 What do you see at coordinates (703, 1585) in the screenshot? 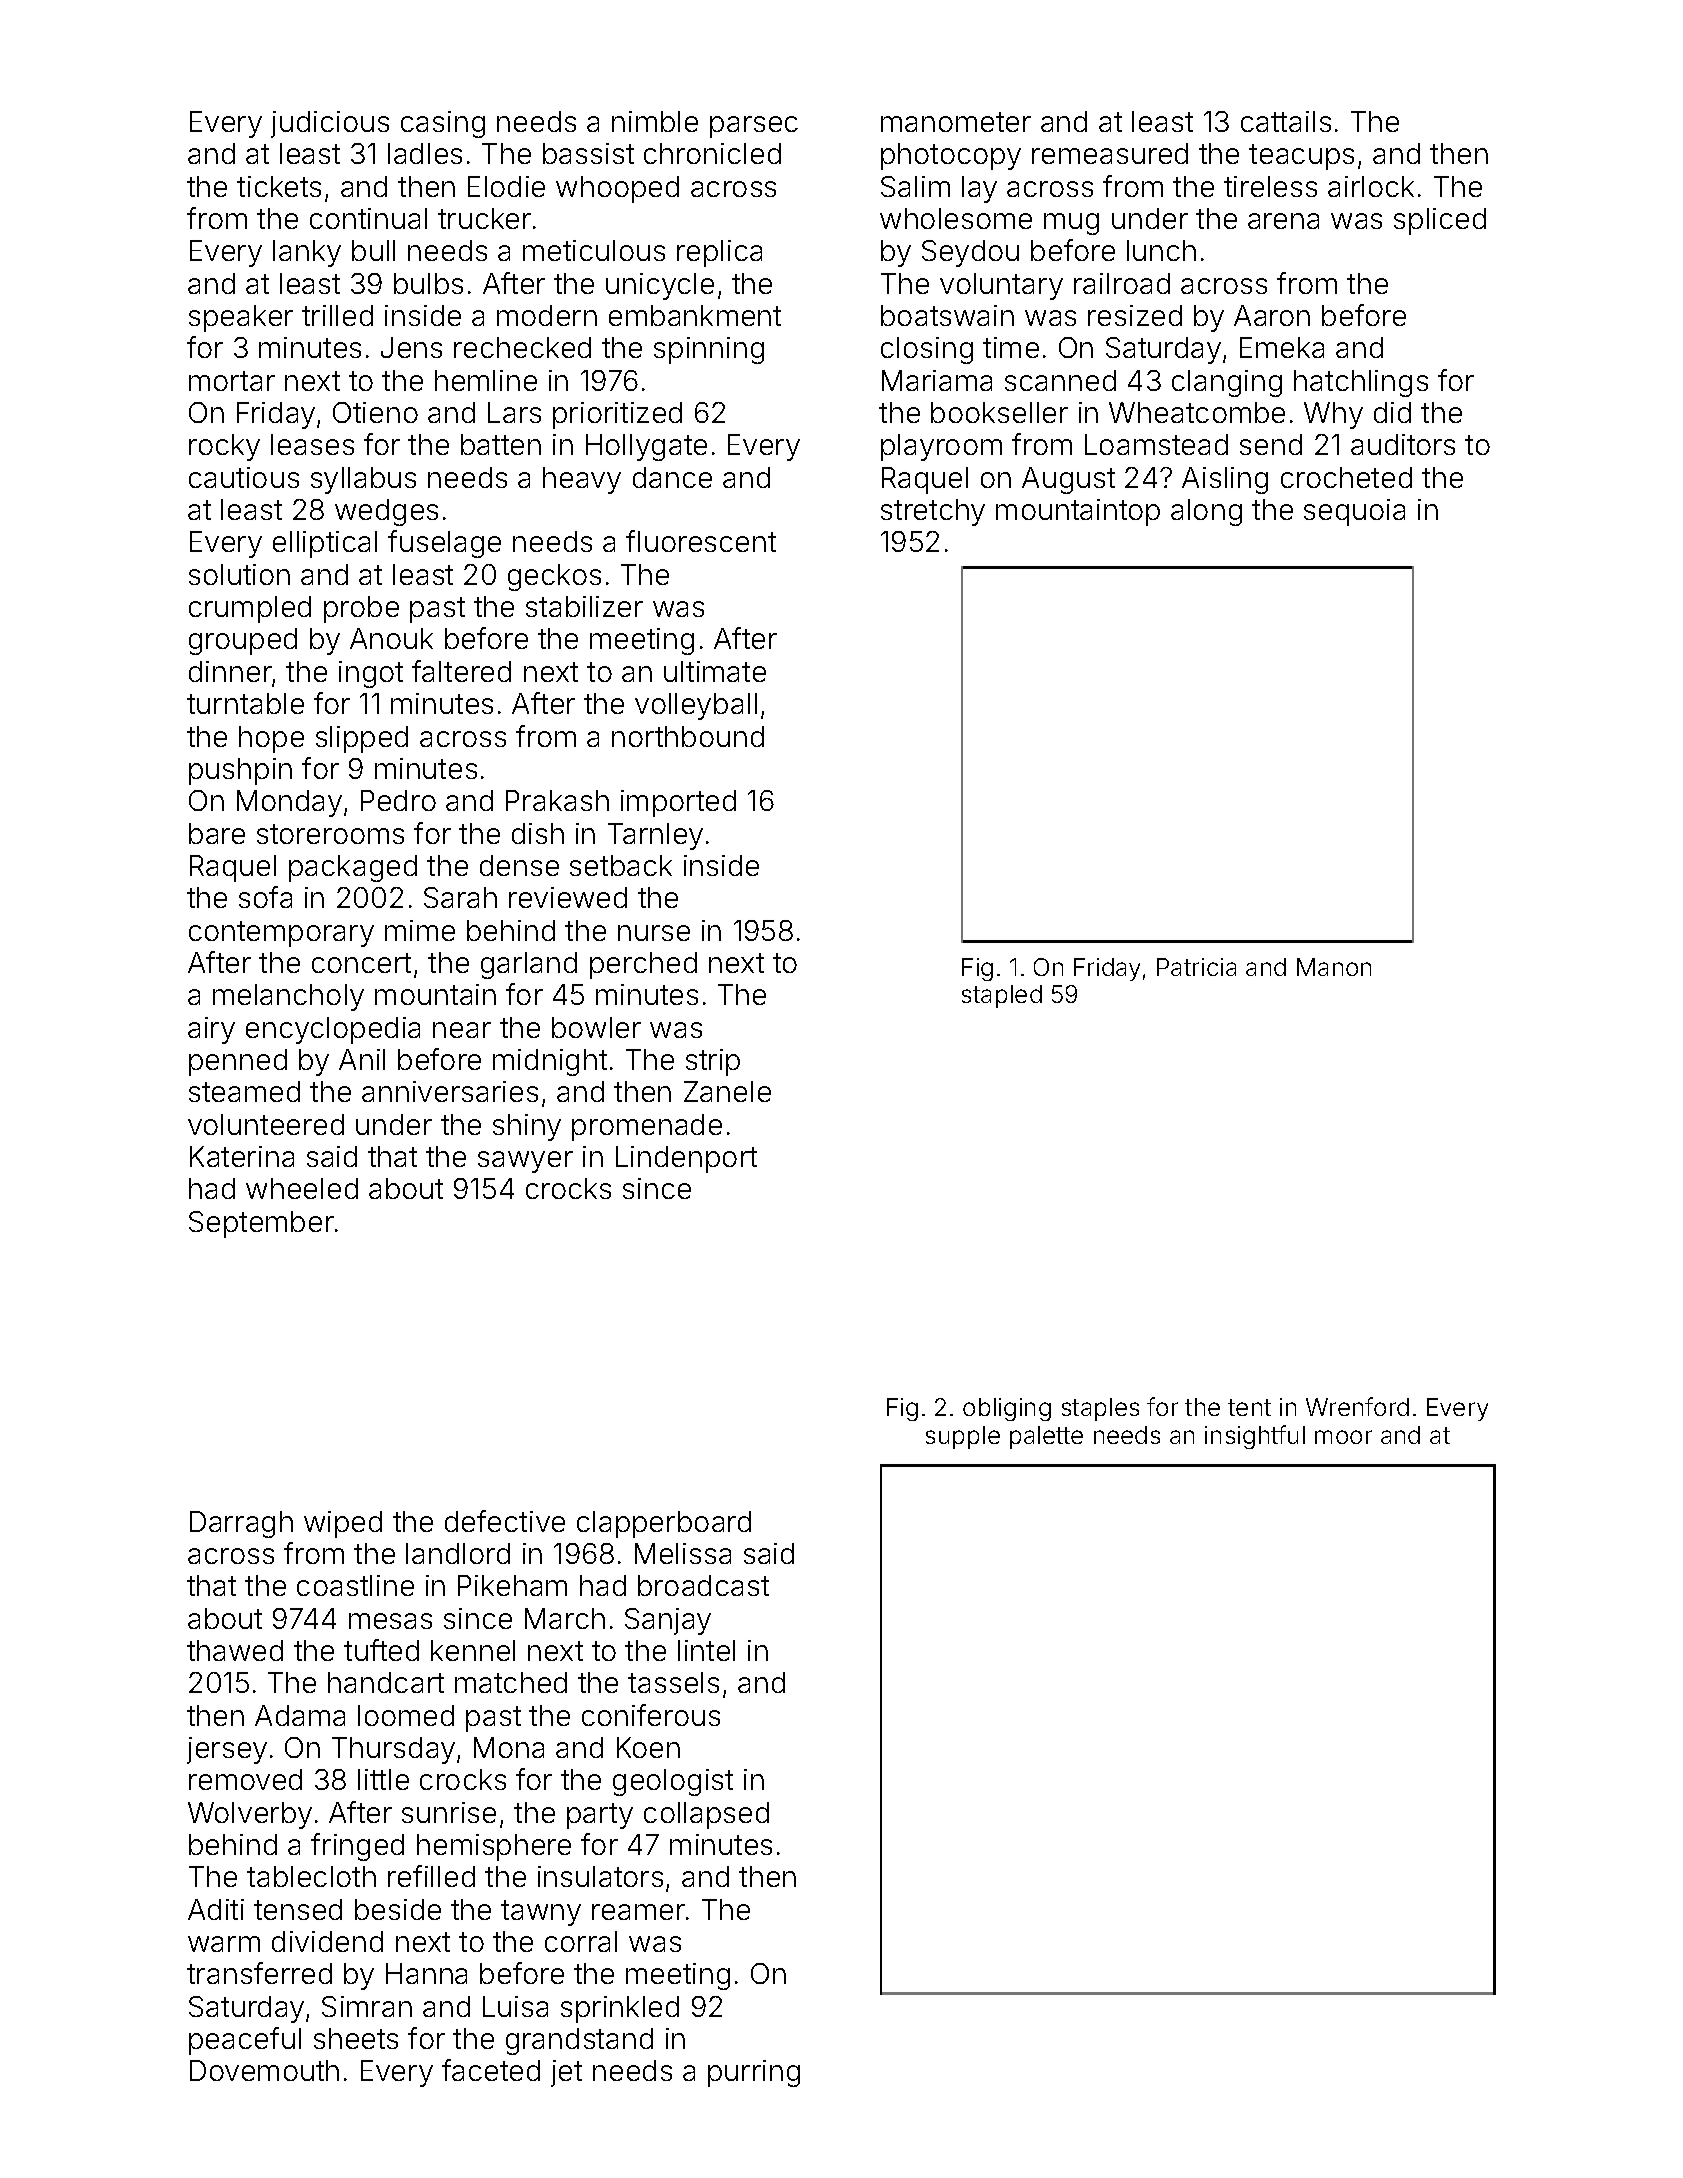
I see `broadcast` at bounding box center [703, 1585].
